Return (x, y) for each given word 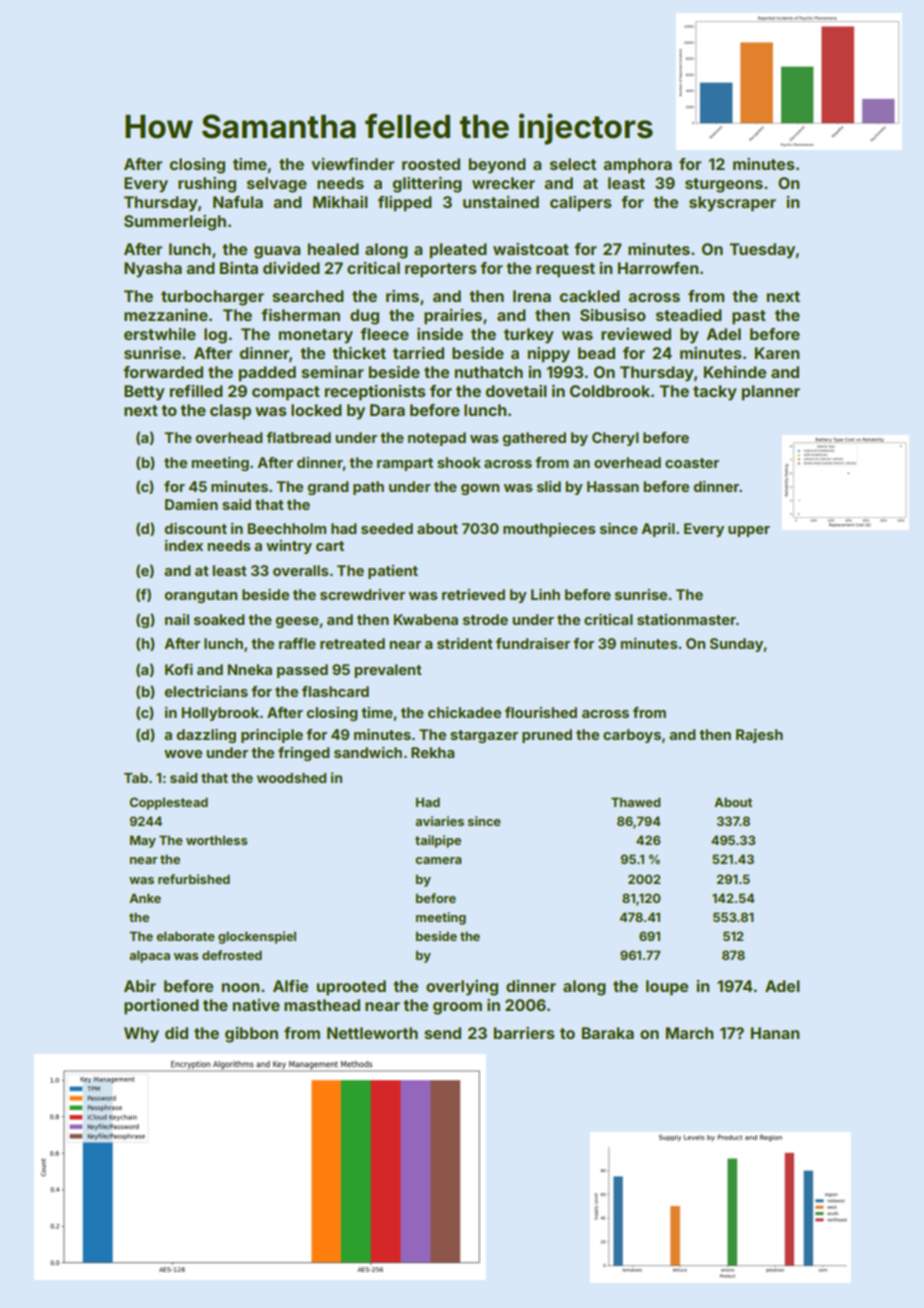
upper (749, 531)
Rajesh (759, 736)
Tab (136, 778)
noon (240, 987)
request (565, 270)
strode (485, 619)
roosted (431, 164)
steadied (689, 315)
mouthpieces (549, 530)
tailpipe (438, 841)
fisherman (300, 315)
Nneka (250, 669)
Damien (191, 504)
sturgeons (724, 185)
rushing (207, 185)
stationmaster (686, 619)
